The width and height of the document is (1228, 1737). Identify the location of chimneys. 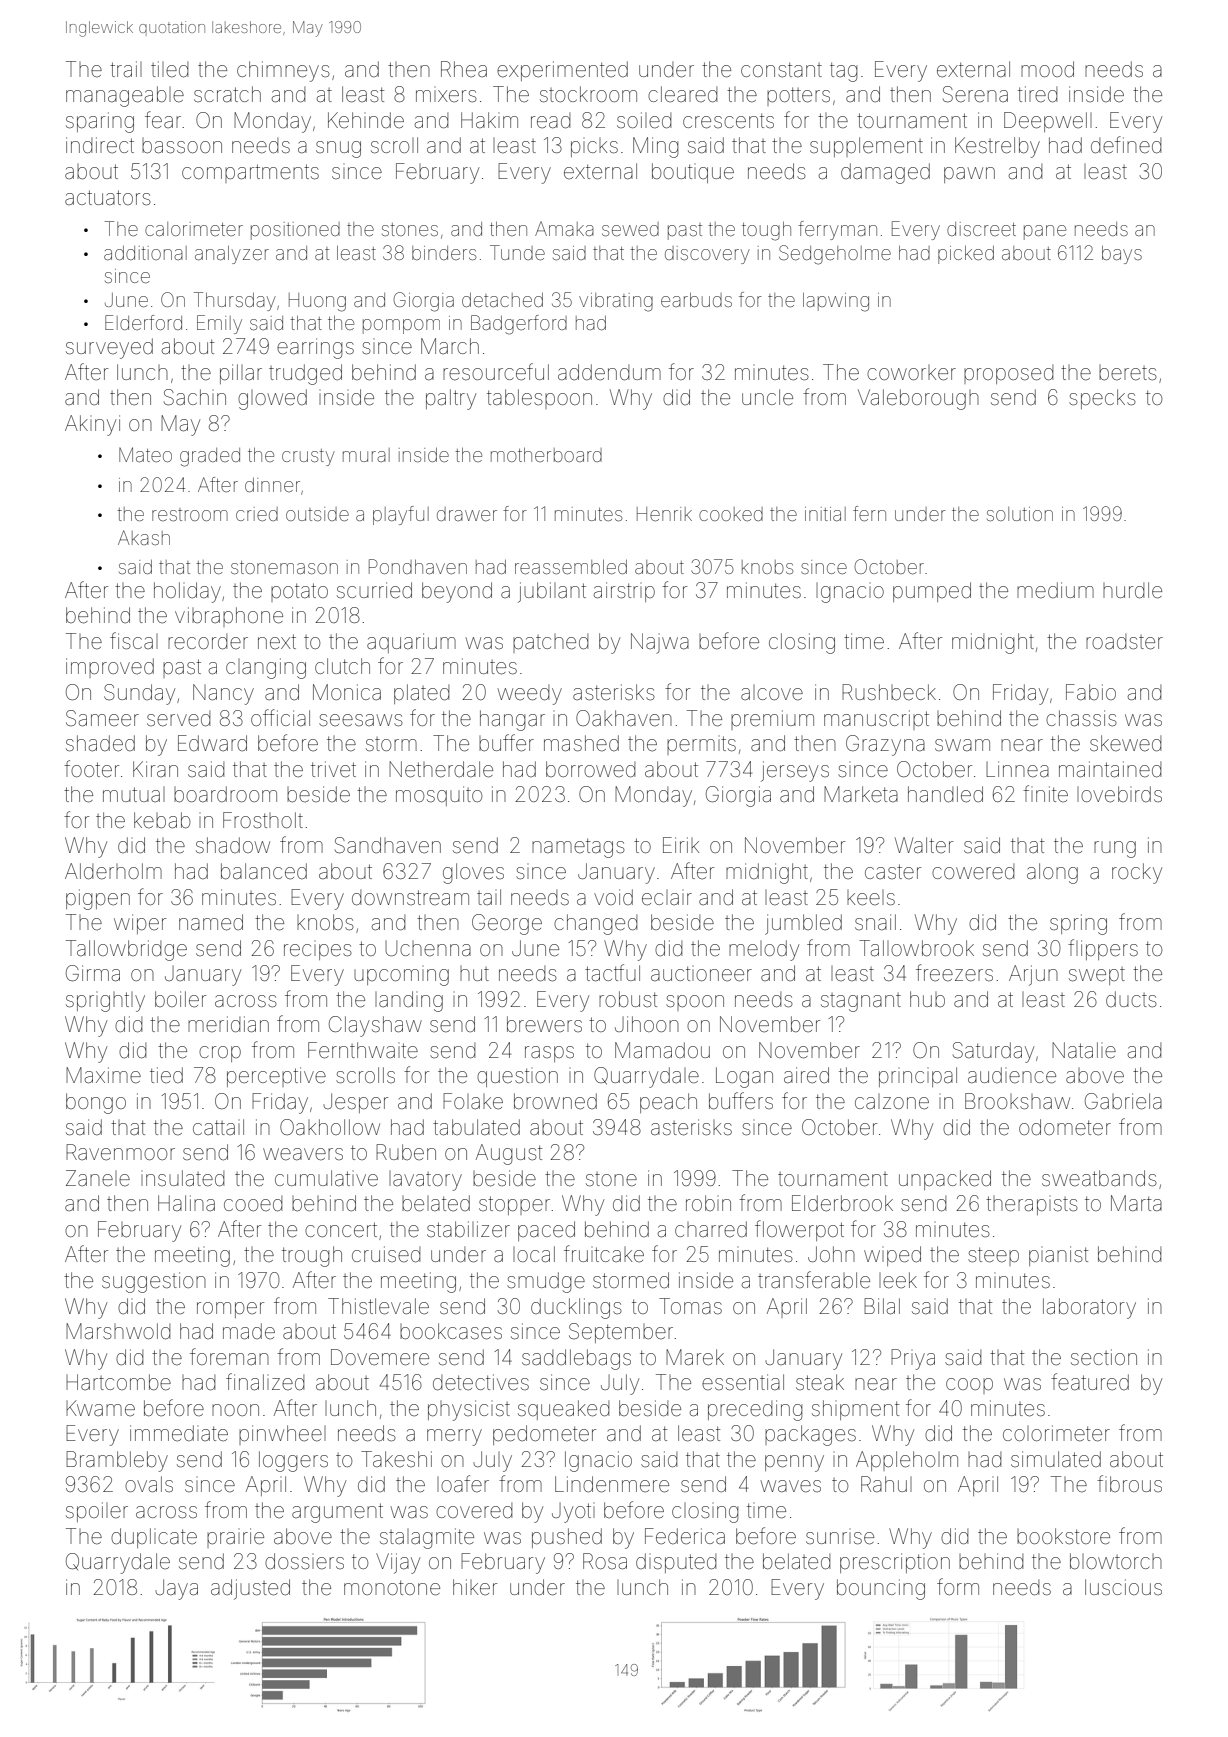
(283, 71).
